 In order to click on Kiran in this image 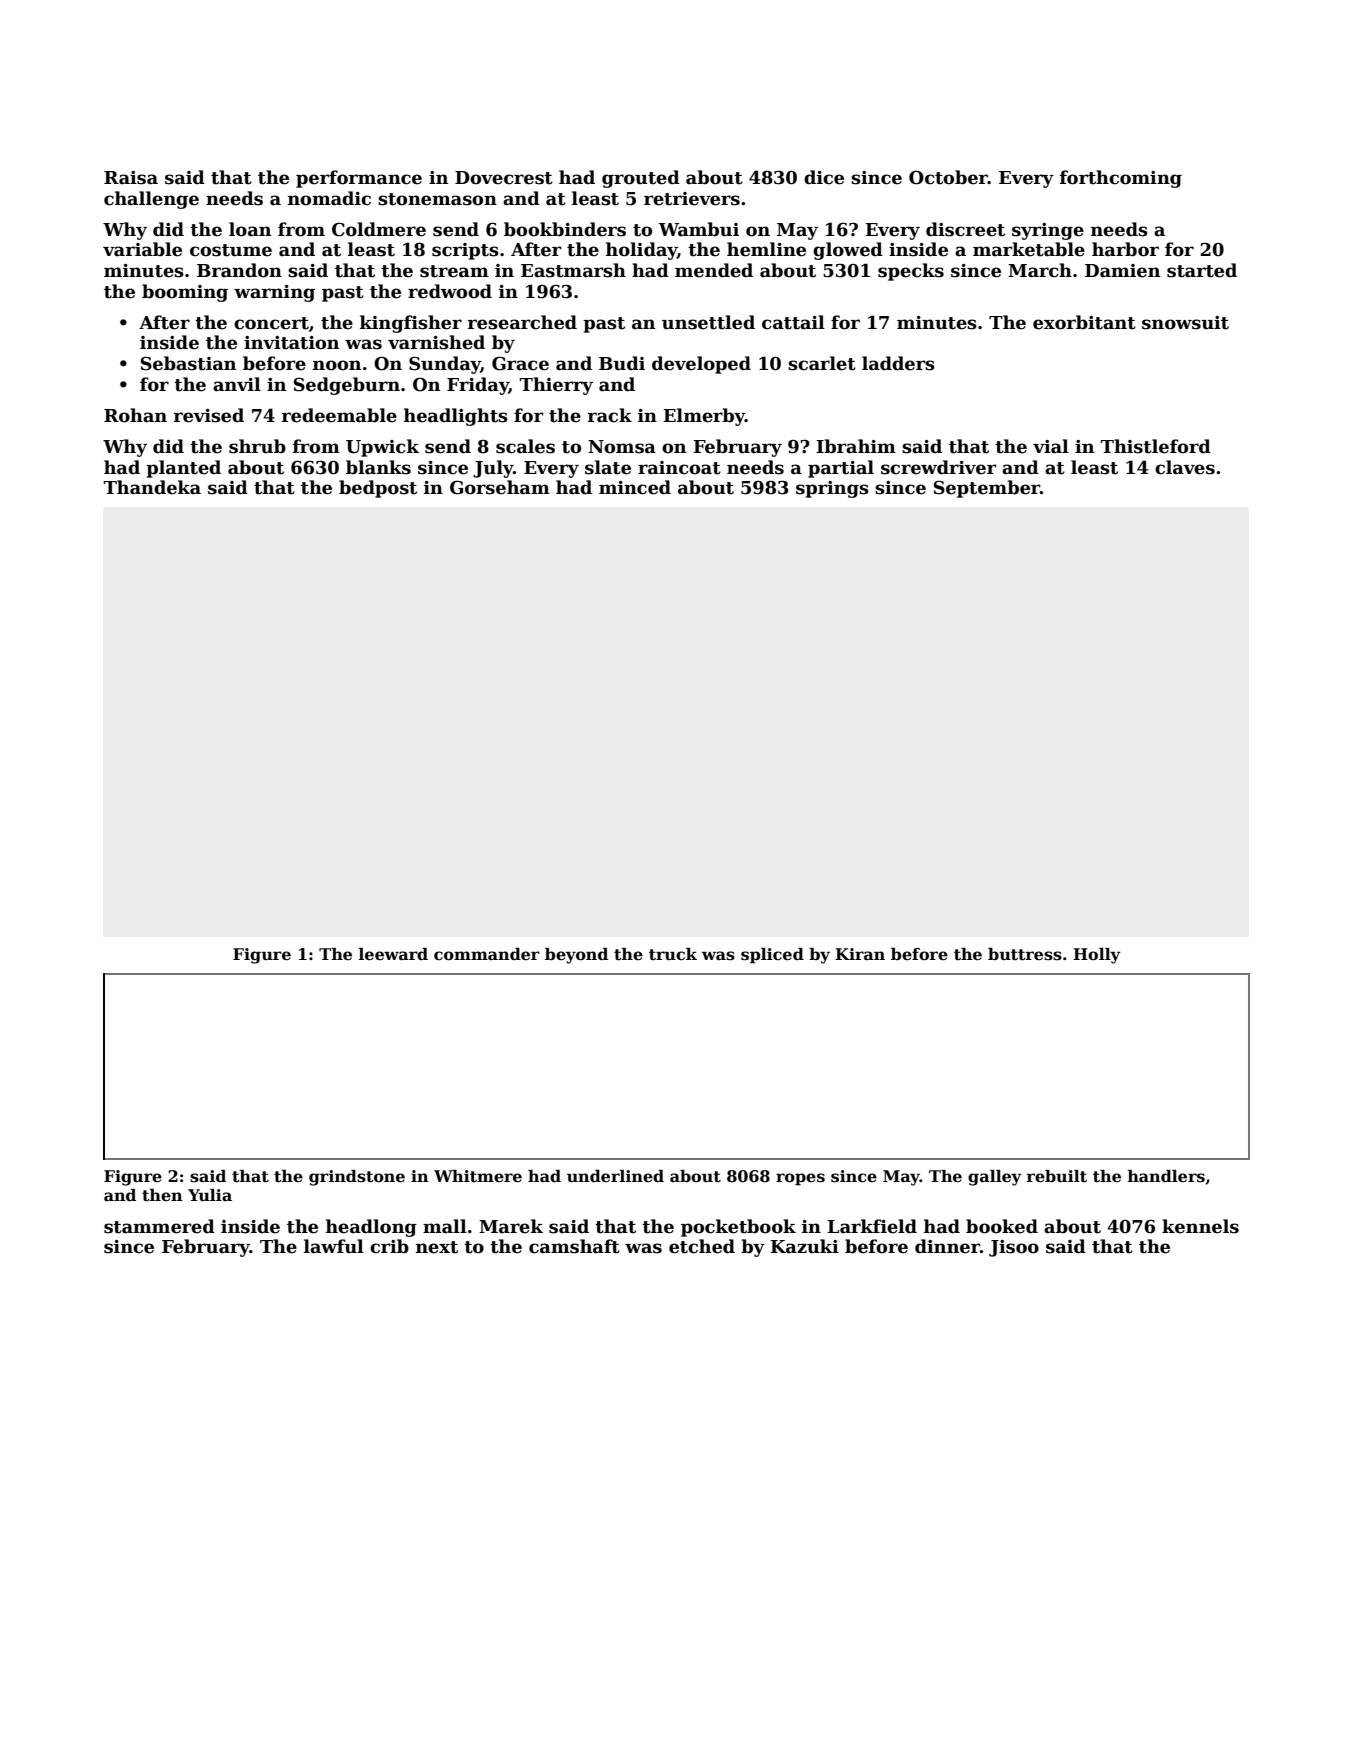, I will do `click(860, 954)`.
